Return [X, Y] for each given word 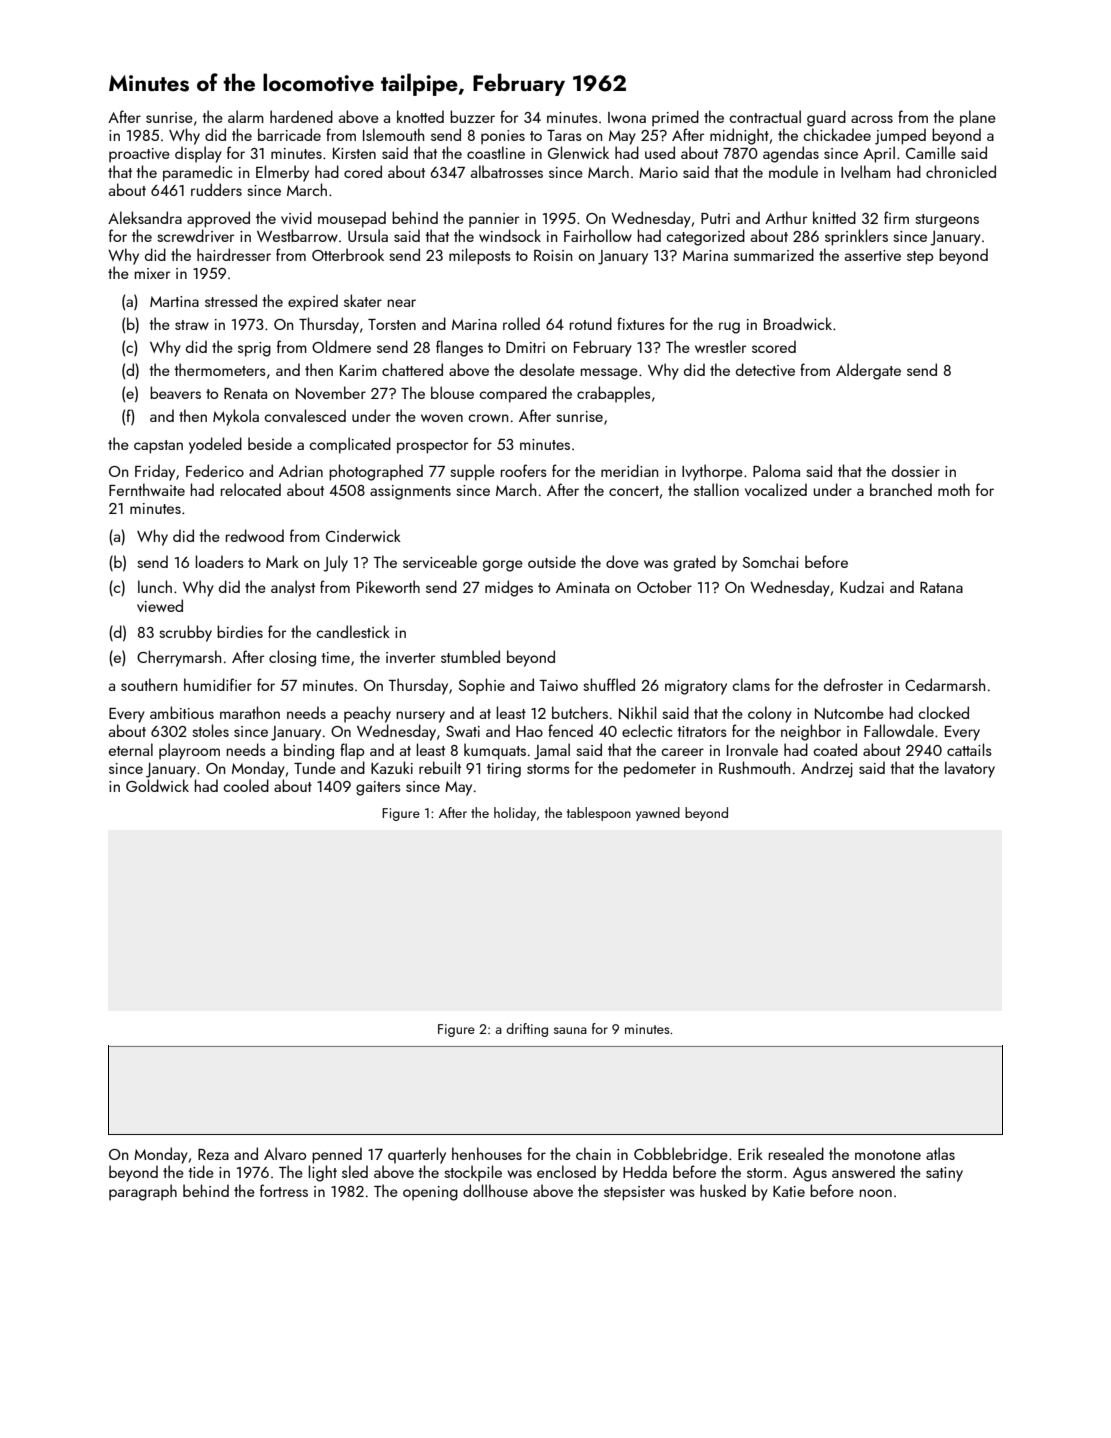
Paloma [776, 470]
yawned [658, 814]
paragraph [143, 1192]
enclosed [566, 1171]
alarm [246, 116]
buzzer [472, 116]
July [335, 563]
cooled [246, 785]
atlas [940, 1153]
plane [978, 118]
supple [472, 472]
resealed [796, 1153]
